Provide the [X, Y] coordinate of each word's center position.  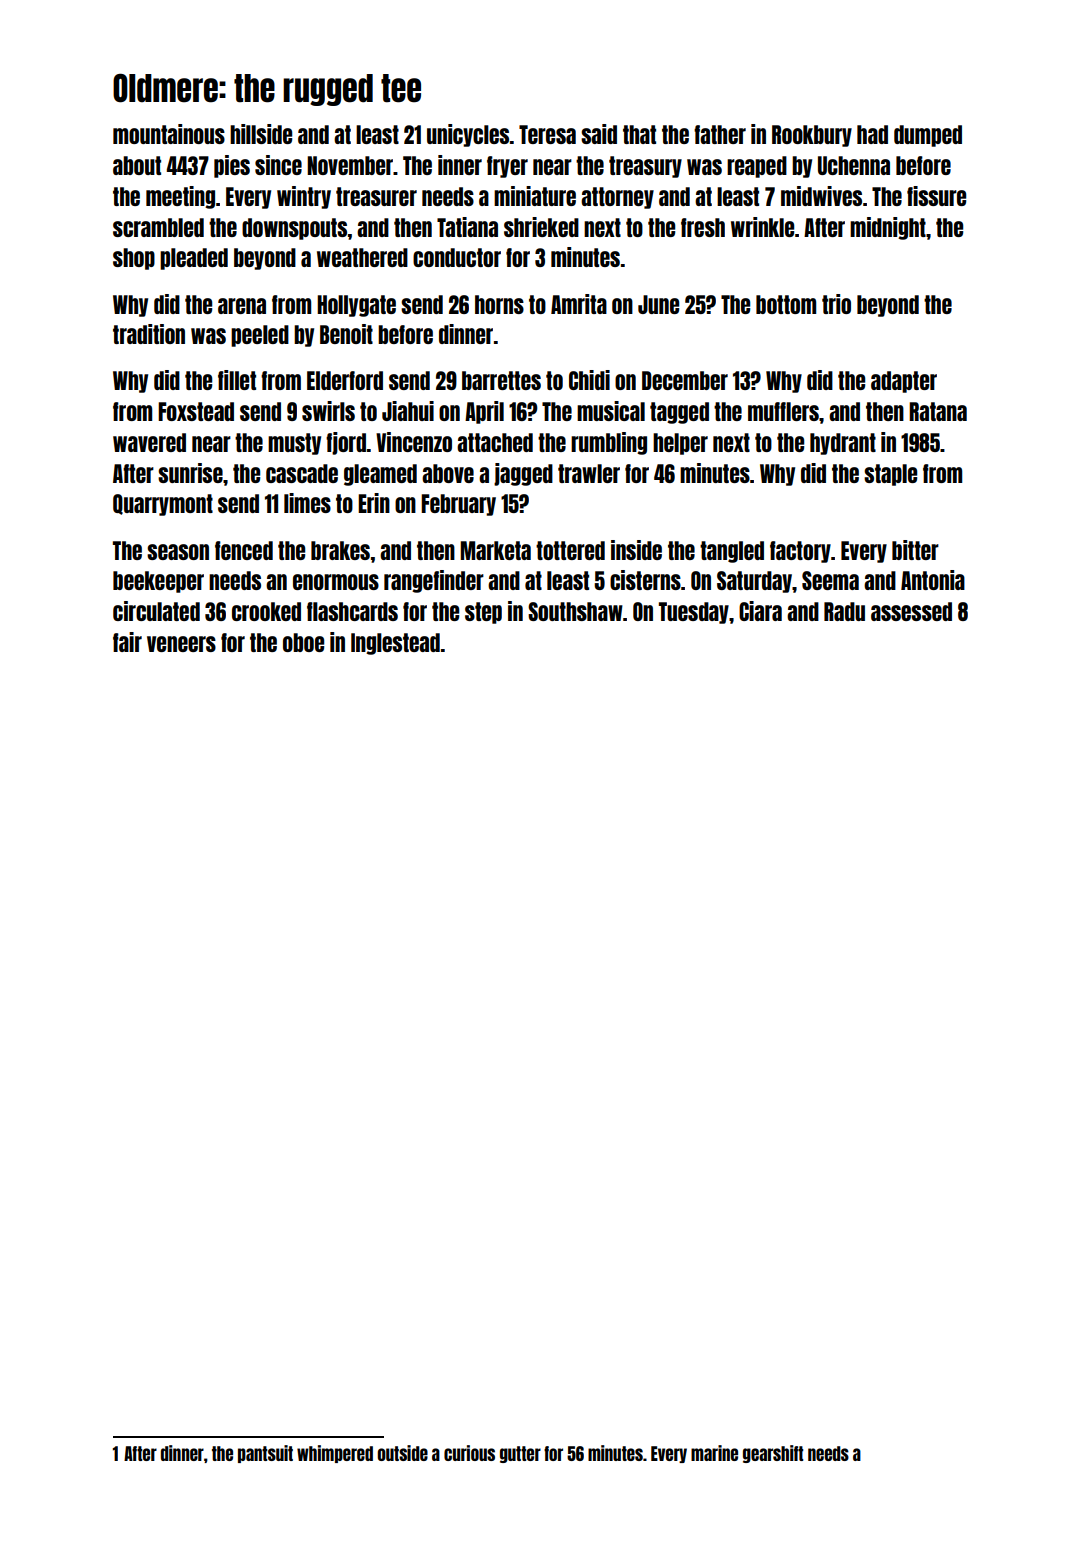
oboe [303, 642]
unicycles [468, 135]
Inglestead [395, 644]
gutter [520, 1454]
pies [232, 166]
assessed [911, 611]
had [872, 134]
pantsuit [265, 1454]
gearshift [773, 1454]
